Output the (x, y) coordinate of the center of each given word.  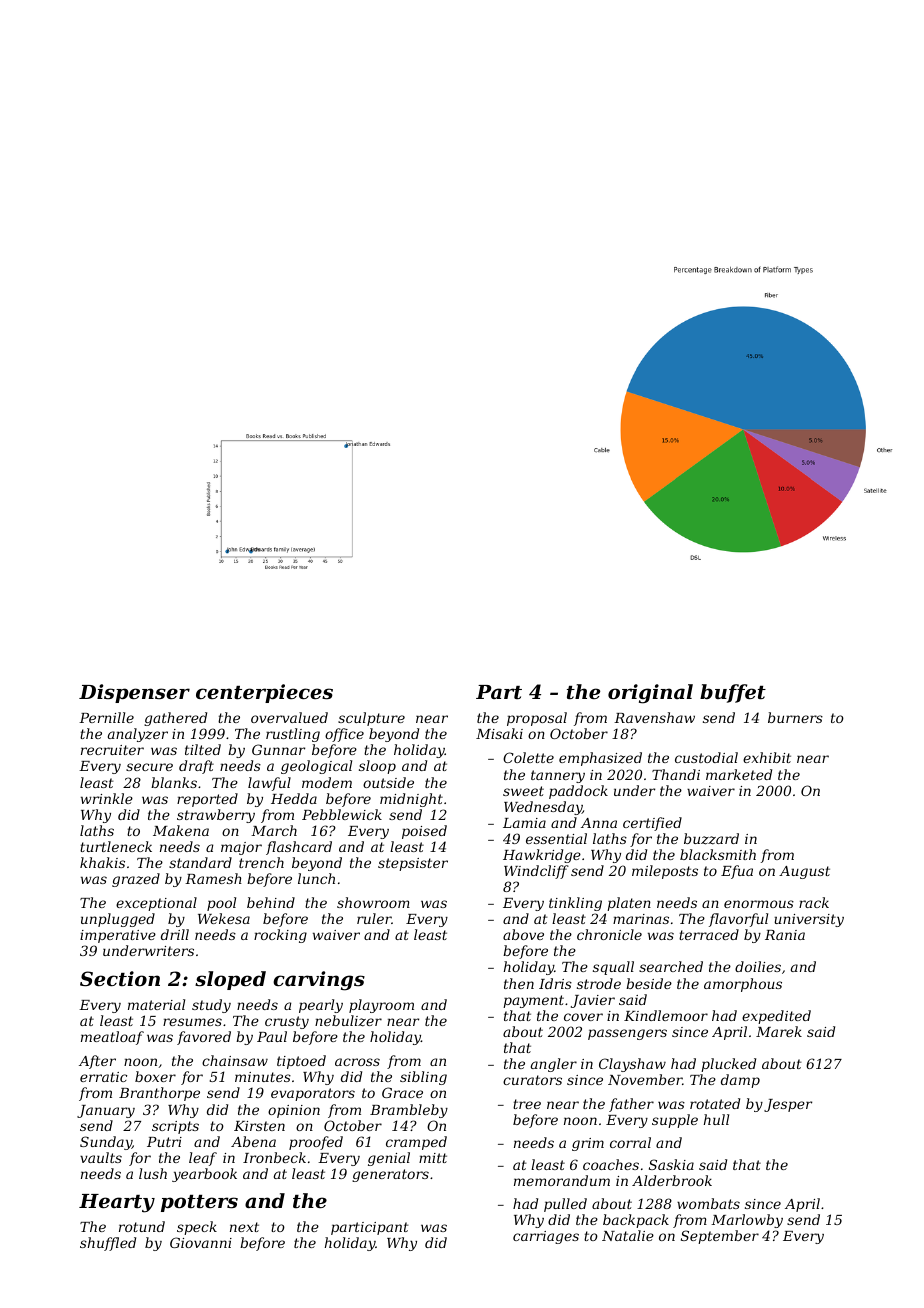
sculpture (371, 719)
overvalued (289, 717)
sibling (423, 1078)
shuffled (108, 1244)
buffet (733, 693)
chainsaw (235, 1060)
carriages (546, 1237)
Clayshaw (632, 1065)
